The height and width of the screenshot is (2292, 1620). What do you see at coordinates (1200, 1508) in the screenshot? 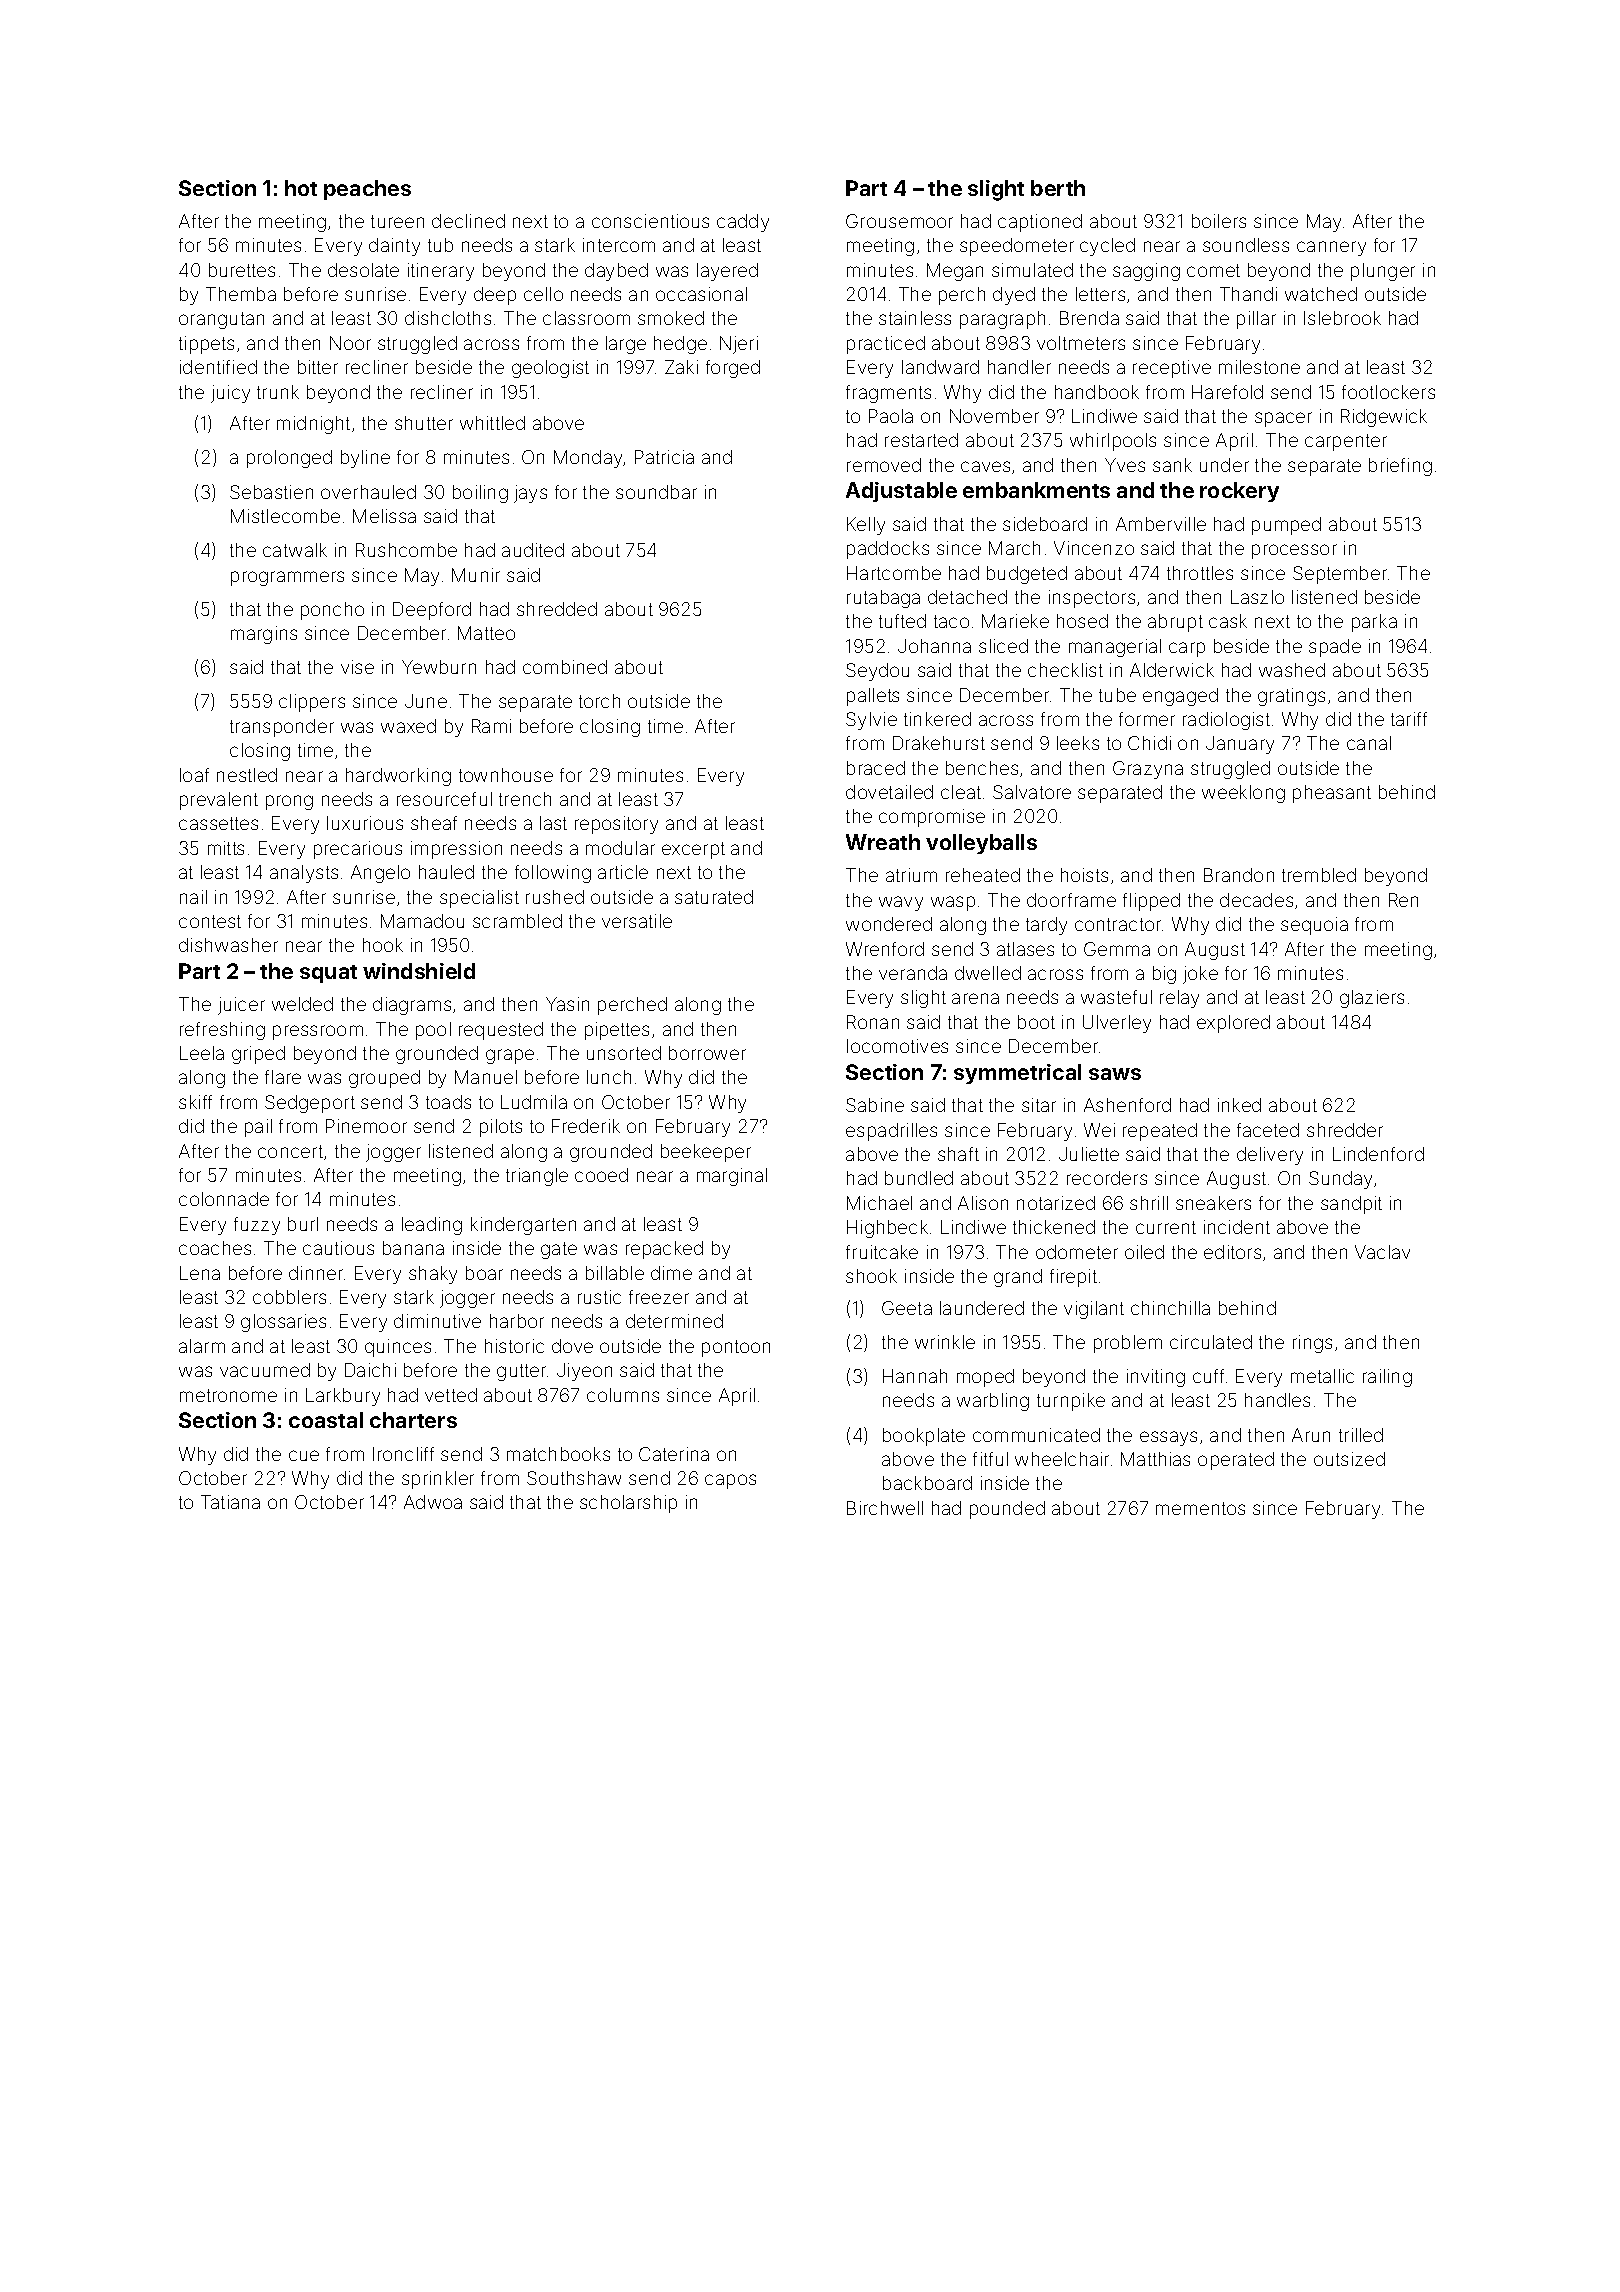
I see `mementos` at bounding box center [1200, 1508].
